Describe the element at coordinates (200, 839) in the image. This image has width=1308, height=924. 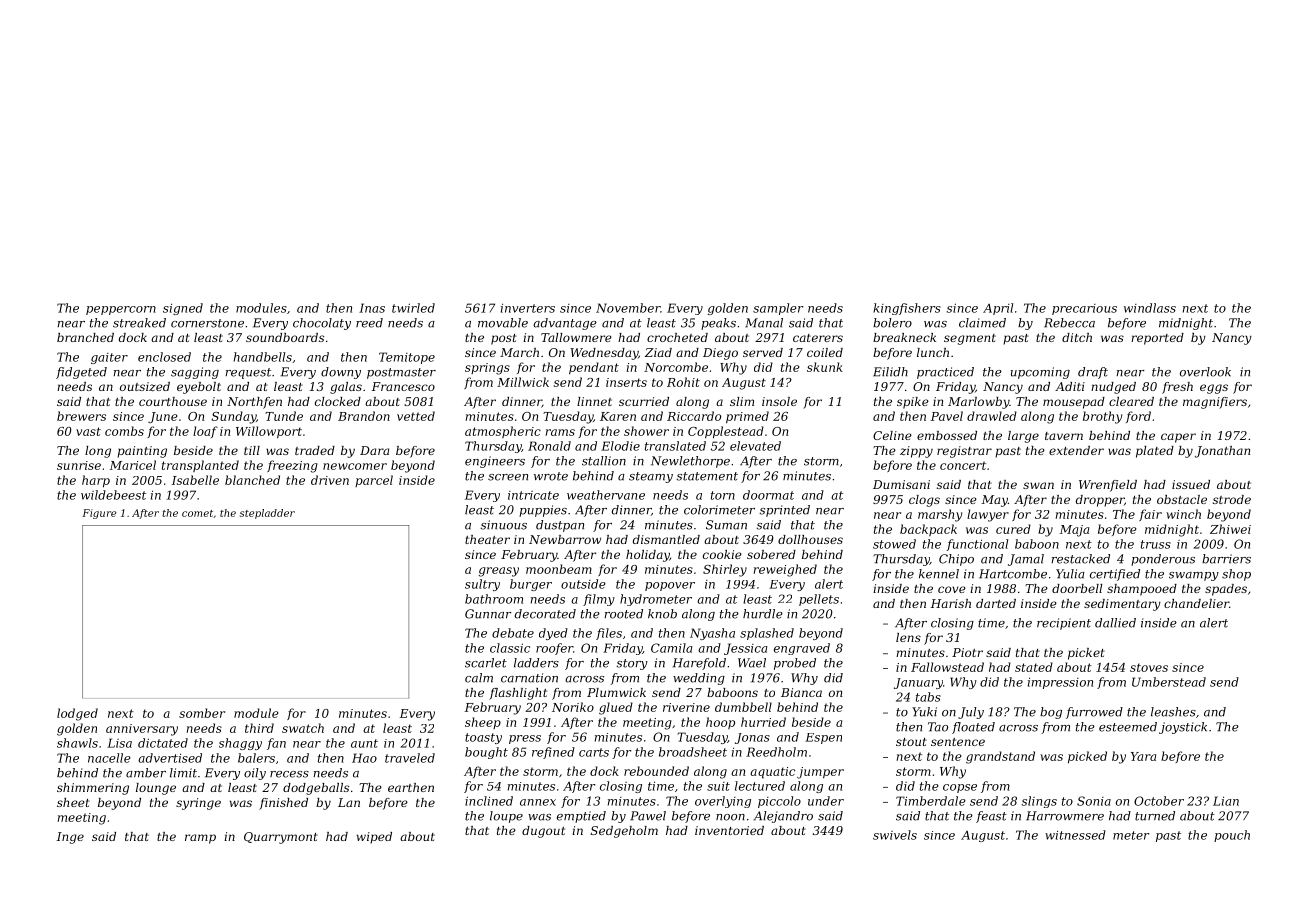
I see `ramp` at that location.
